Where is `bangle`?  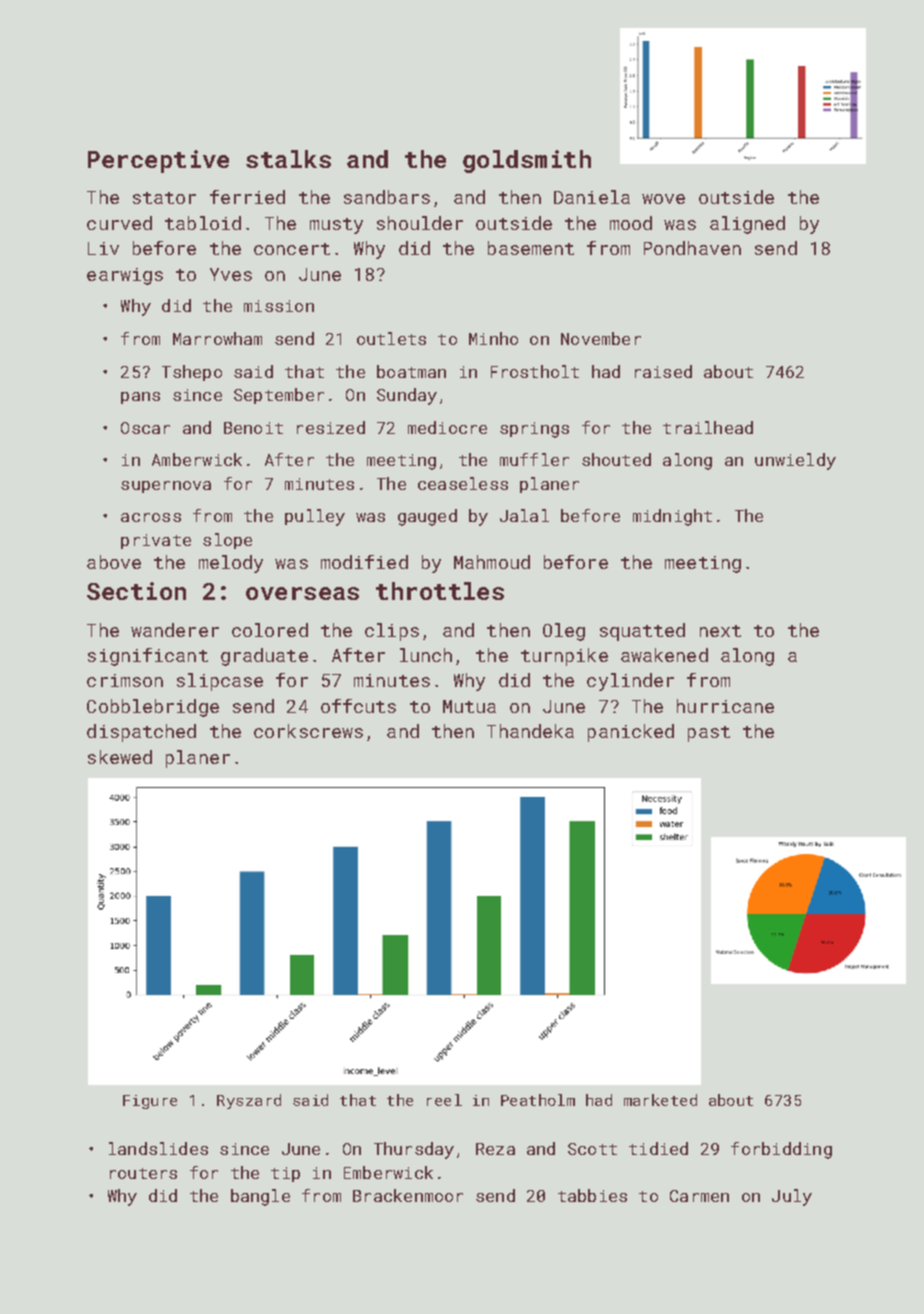 bangle is located at coordinates (260, 1197).
